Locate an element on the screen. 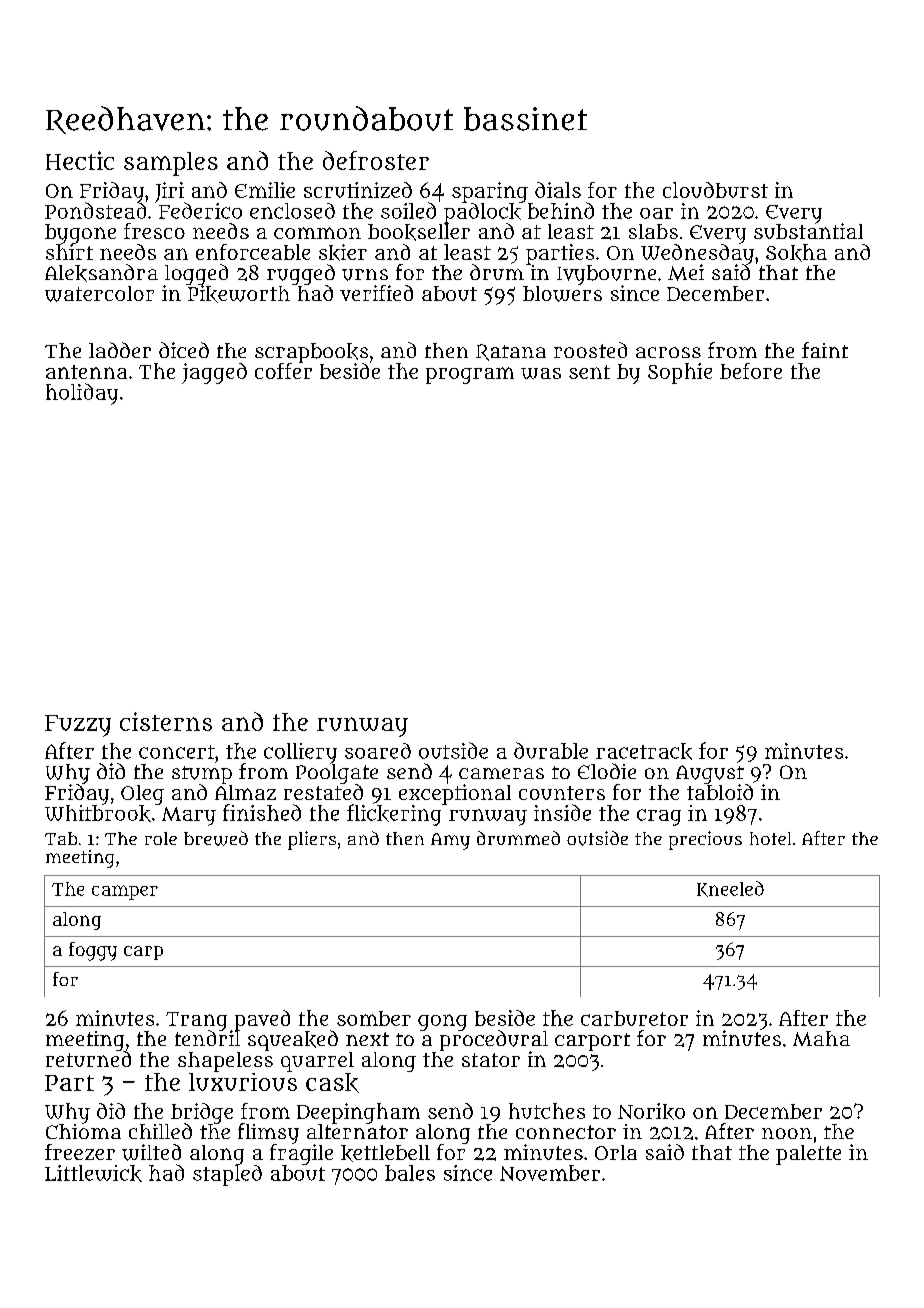 This screenshot has width=924, height=1308. enforceable is located at coordinates (253, 252).
